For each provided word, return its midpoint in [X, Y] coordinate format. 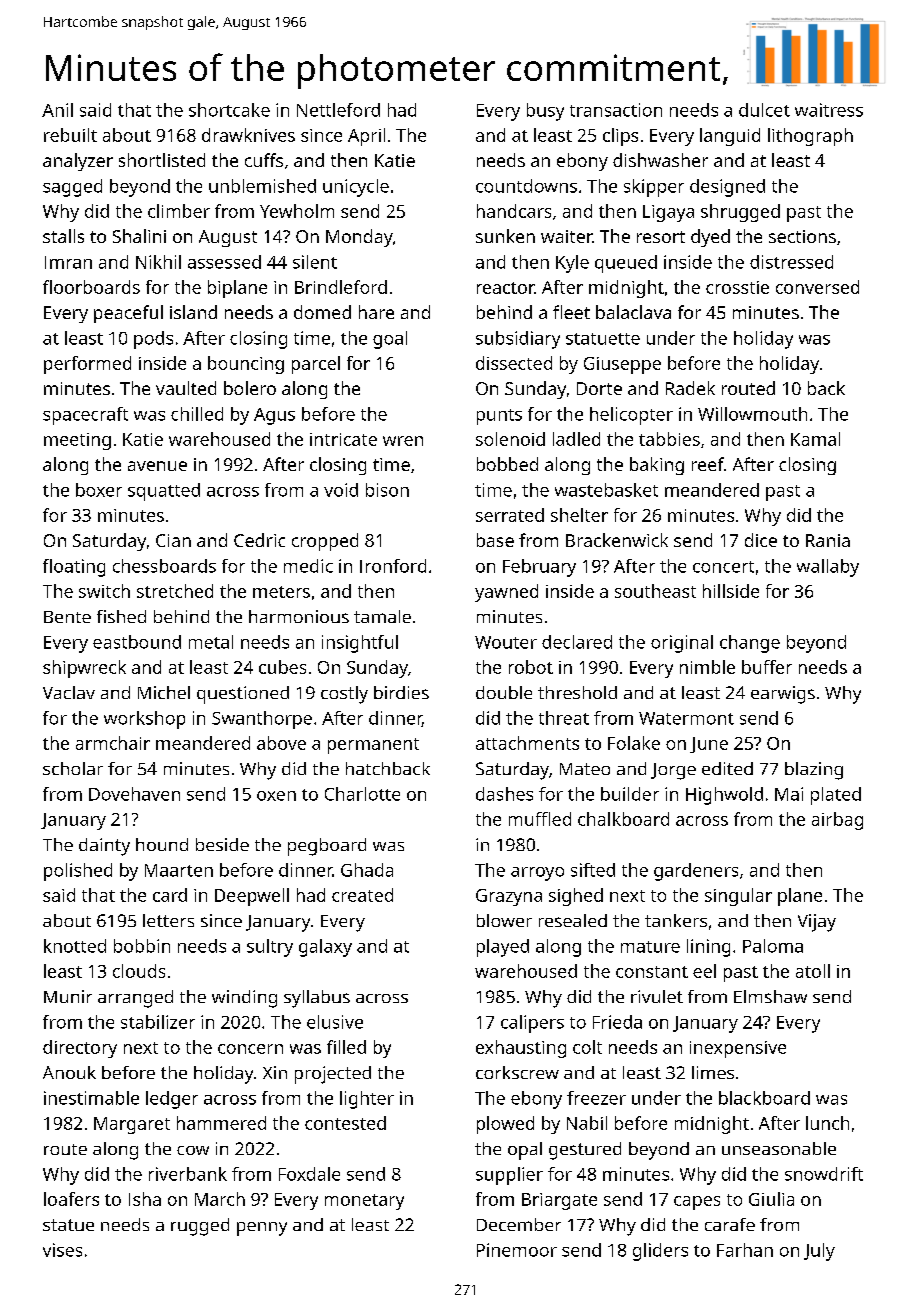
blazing [814, 771]
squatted [164, 492]
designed [727, 188]
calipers [532, 1024]
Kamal [815, 439]
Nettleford [338, 110]
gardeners [696, 872]
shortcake [229, 110]
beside [222, 844]
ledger [172, 1100]
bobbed [507, 464]
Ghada [367, 870]
